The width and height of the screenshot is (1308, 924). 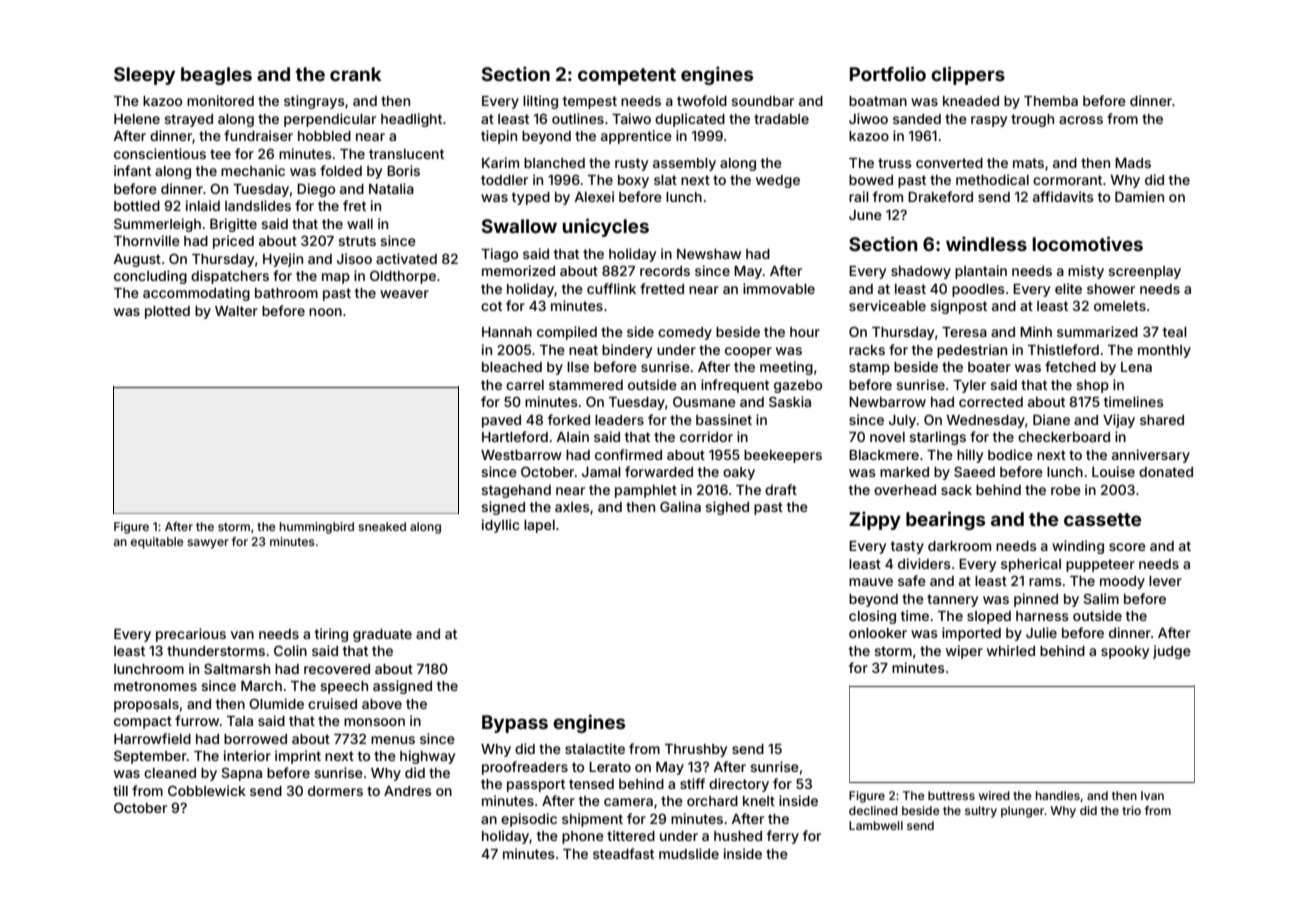 I want to click on soundbar, so click(x=762, y=101).
